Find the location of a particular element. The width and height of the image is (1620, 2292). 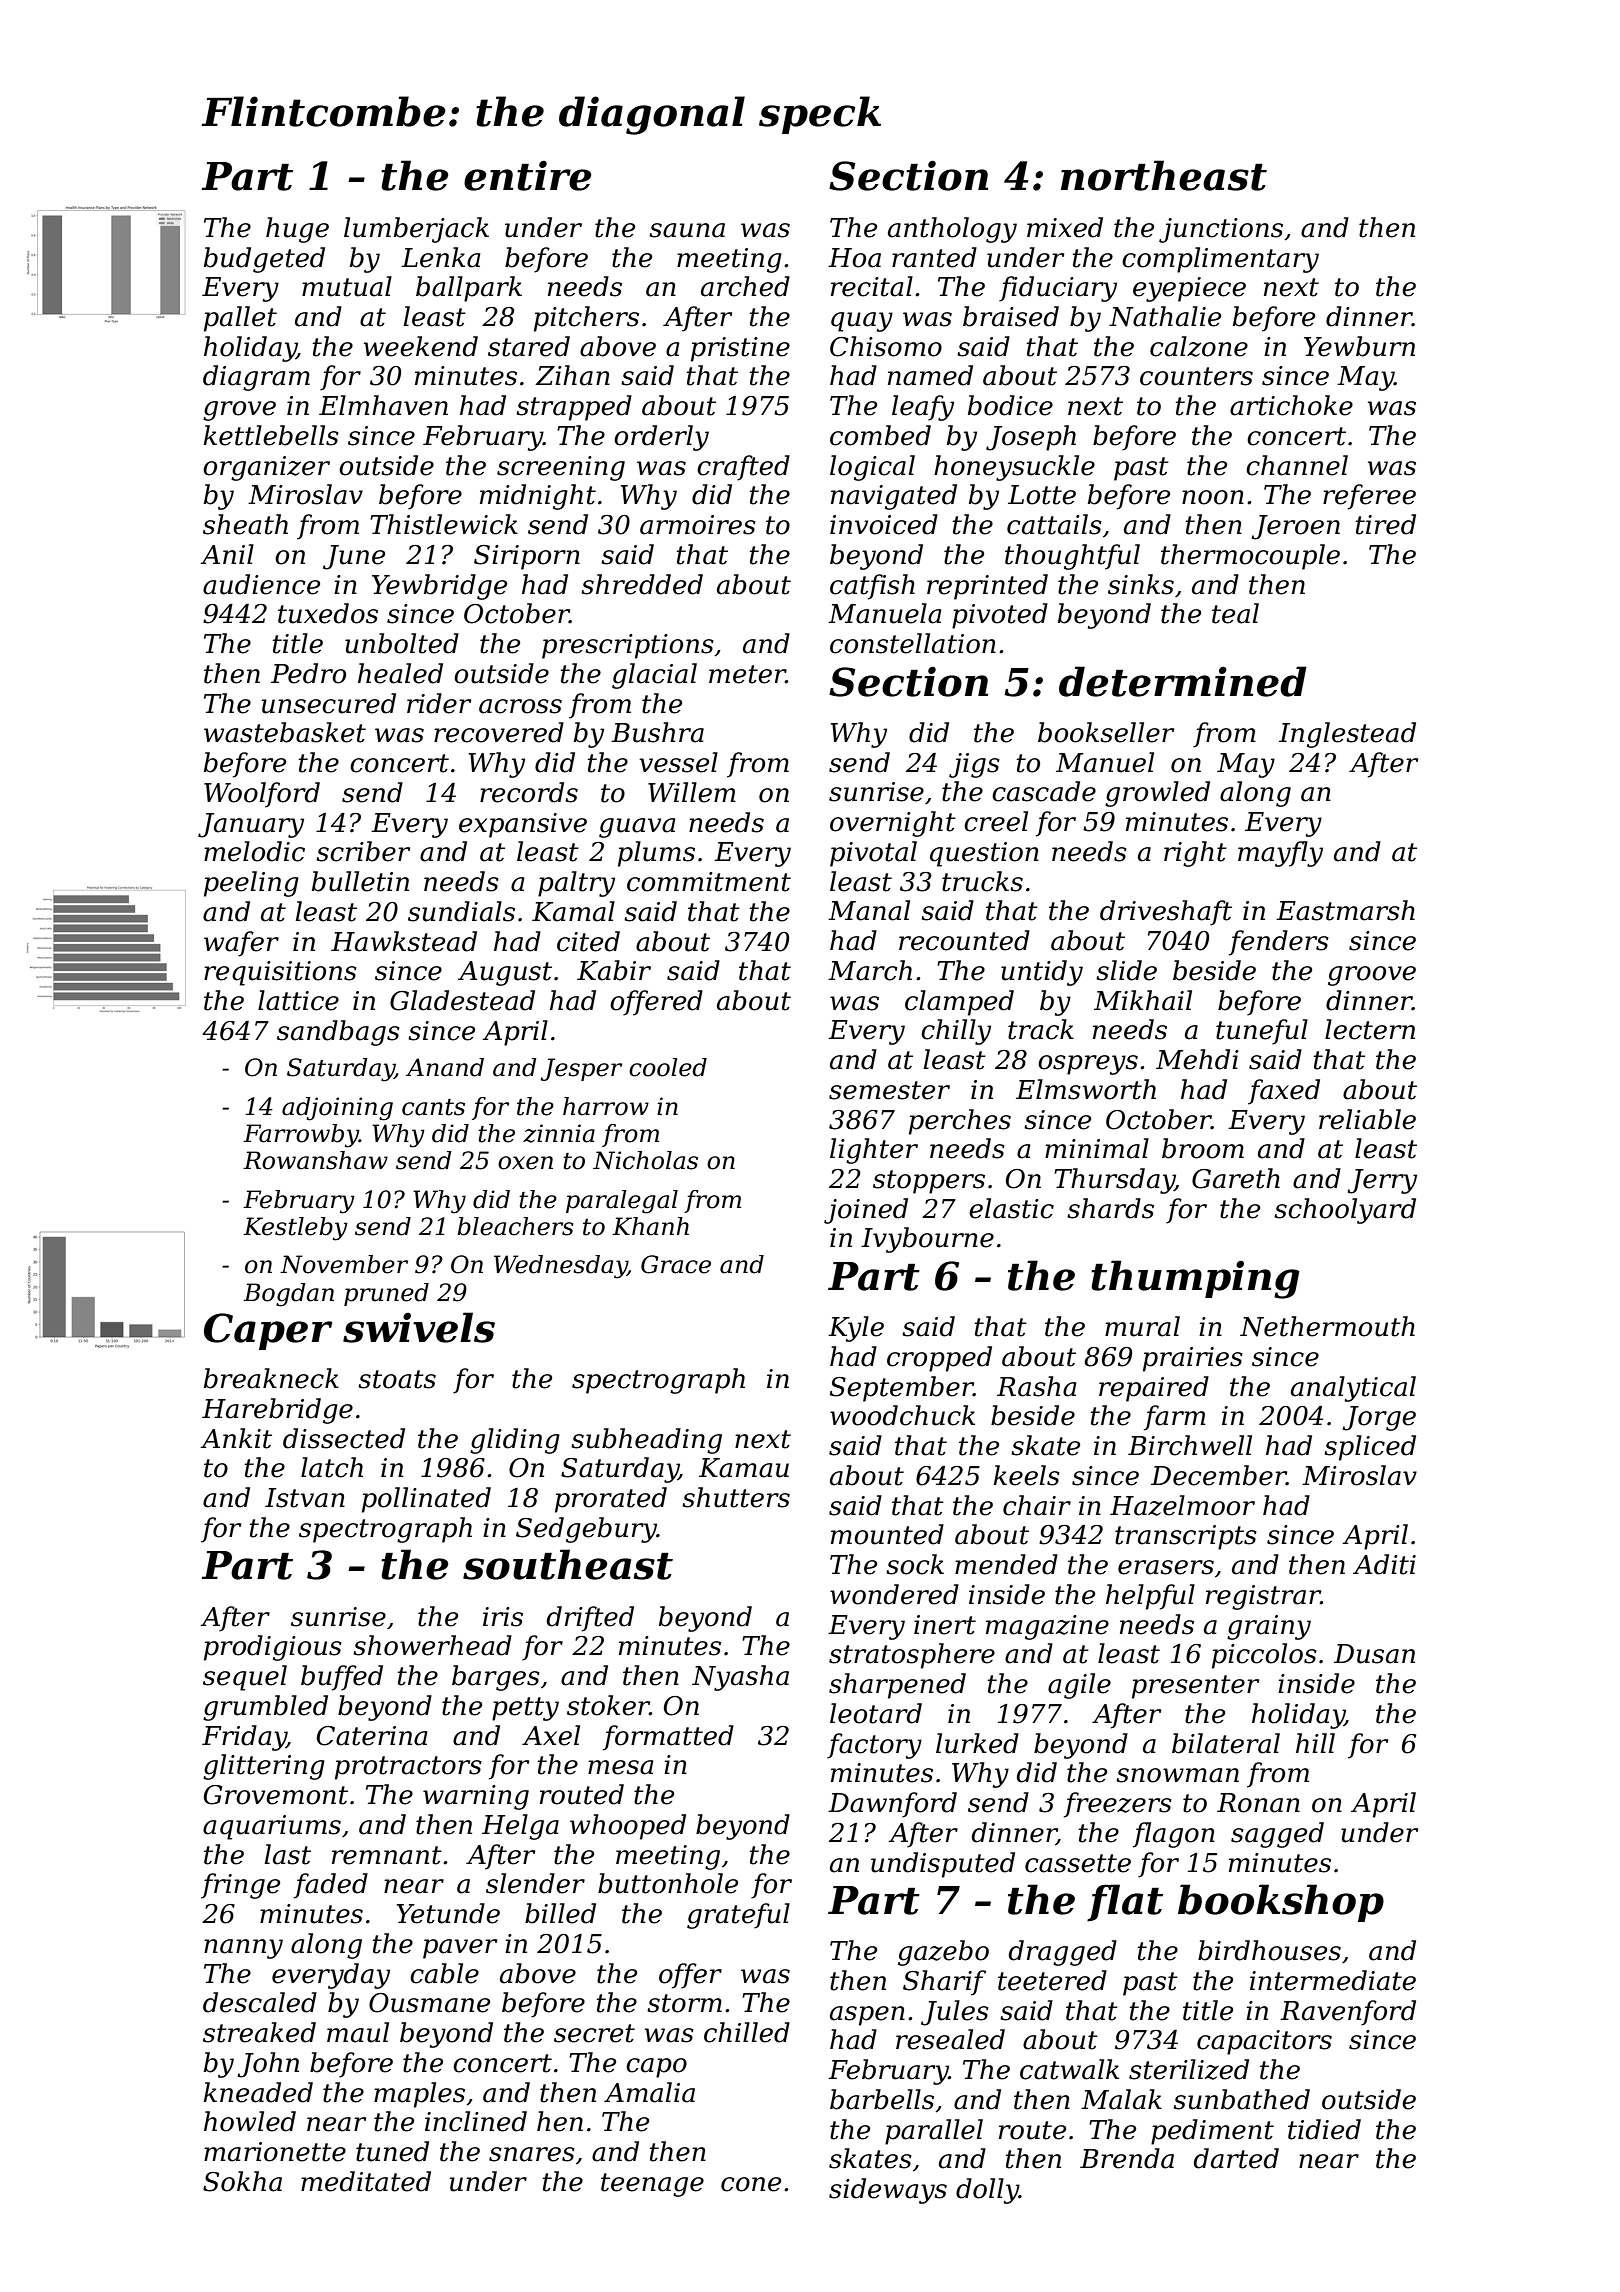

Jerry is located at coordinates (1382, 1181).
